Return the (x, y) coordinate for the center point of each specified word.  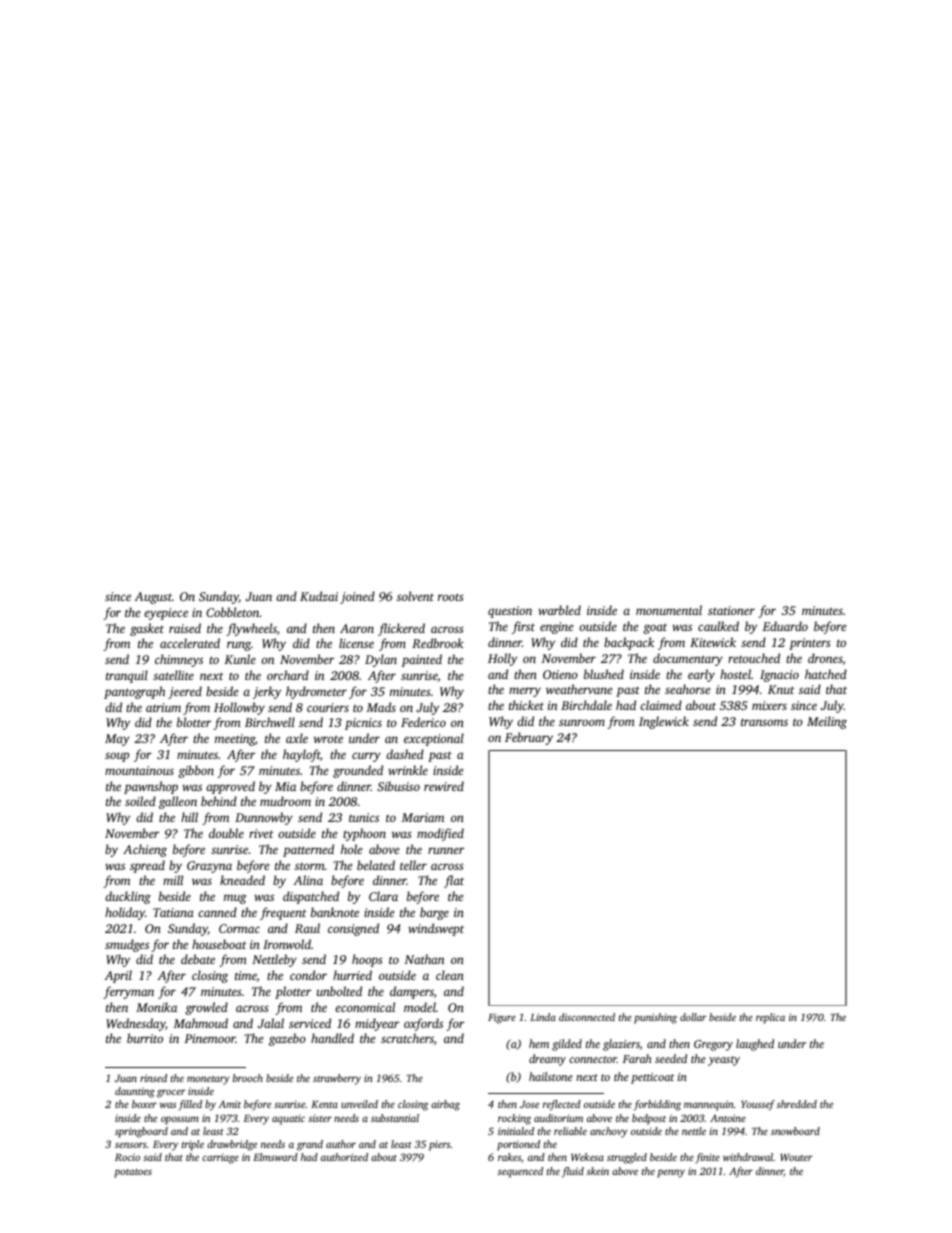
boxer (144, 1104)
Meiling (827, 722)
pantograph (134, 692)
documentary (688, 659)
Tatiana (173, 912)
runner (446, 850)
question (510, 612)
